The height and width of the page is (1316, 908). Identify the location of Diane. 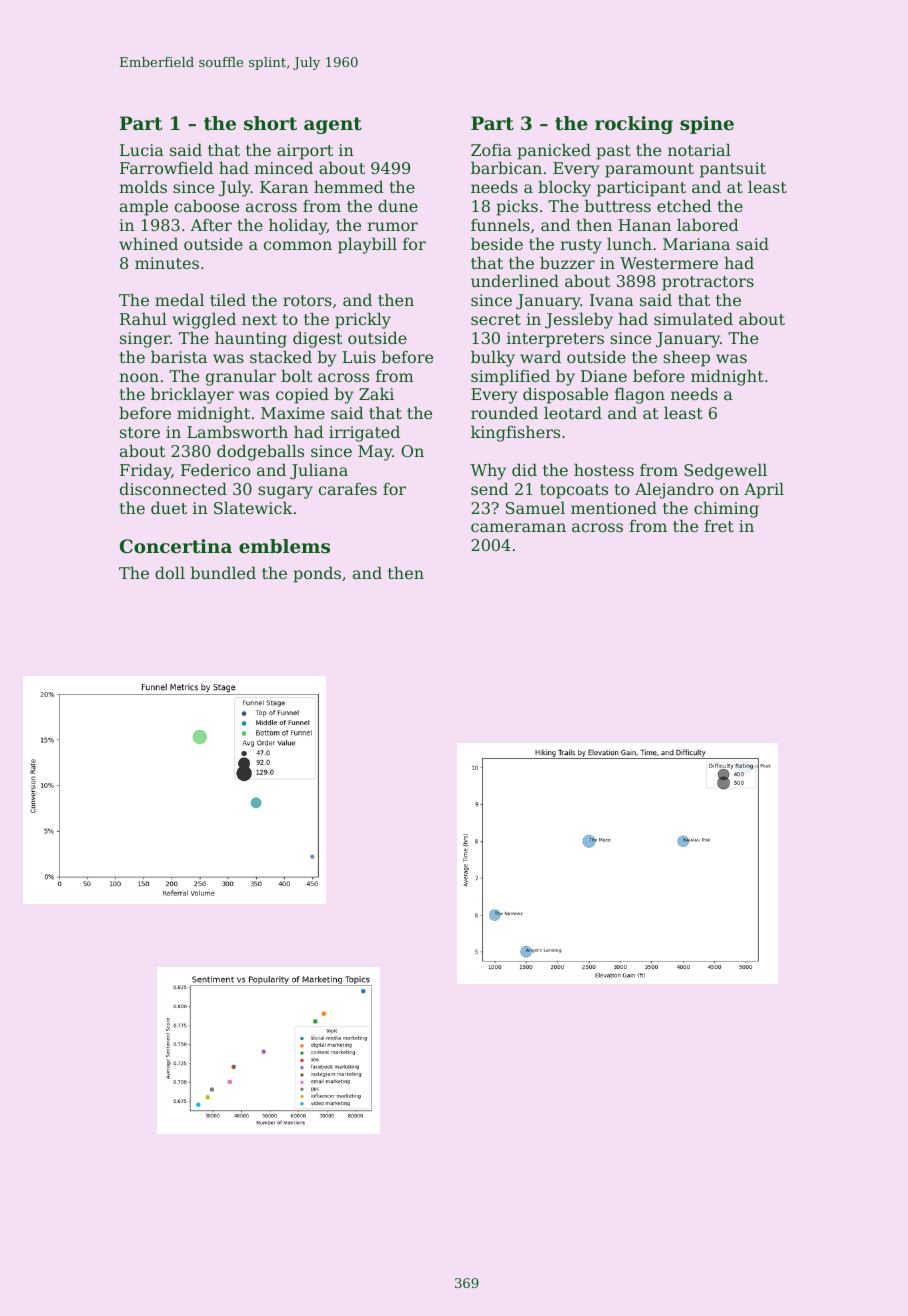
(604, 376).
